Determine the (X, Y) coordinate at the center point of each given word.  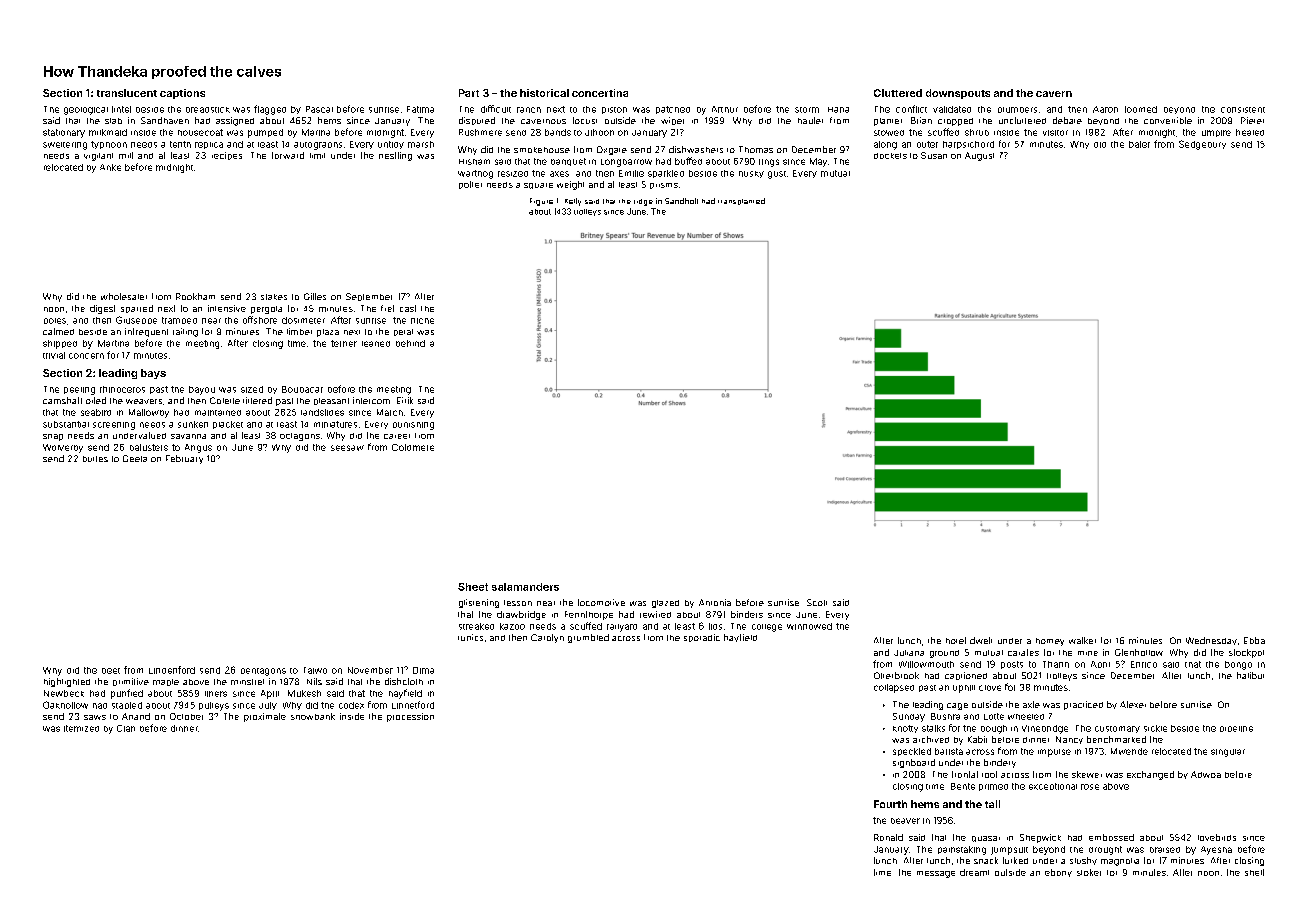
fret (387, 308)
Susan (934, 155)
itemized (81, 728)
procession (410, 717)
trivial (54, 355)
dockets (890, 156)
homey (1050, 642)
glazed (665, 604)
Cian (126, 728)
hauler (810, 120)
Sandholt (681, 201)
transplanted (741, 201)
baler (1139, 144)
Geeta (135, 458)
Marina (316, 132)
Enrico (1144, 664)
